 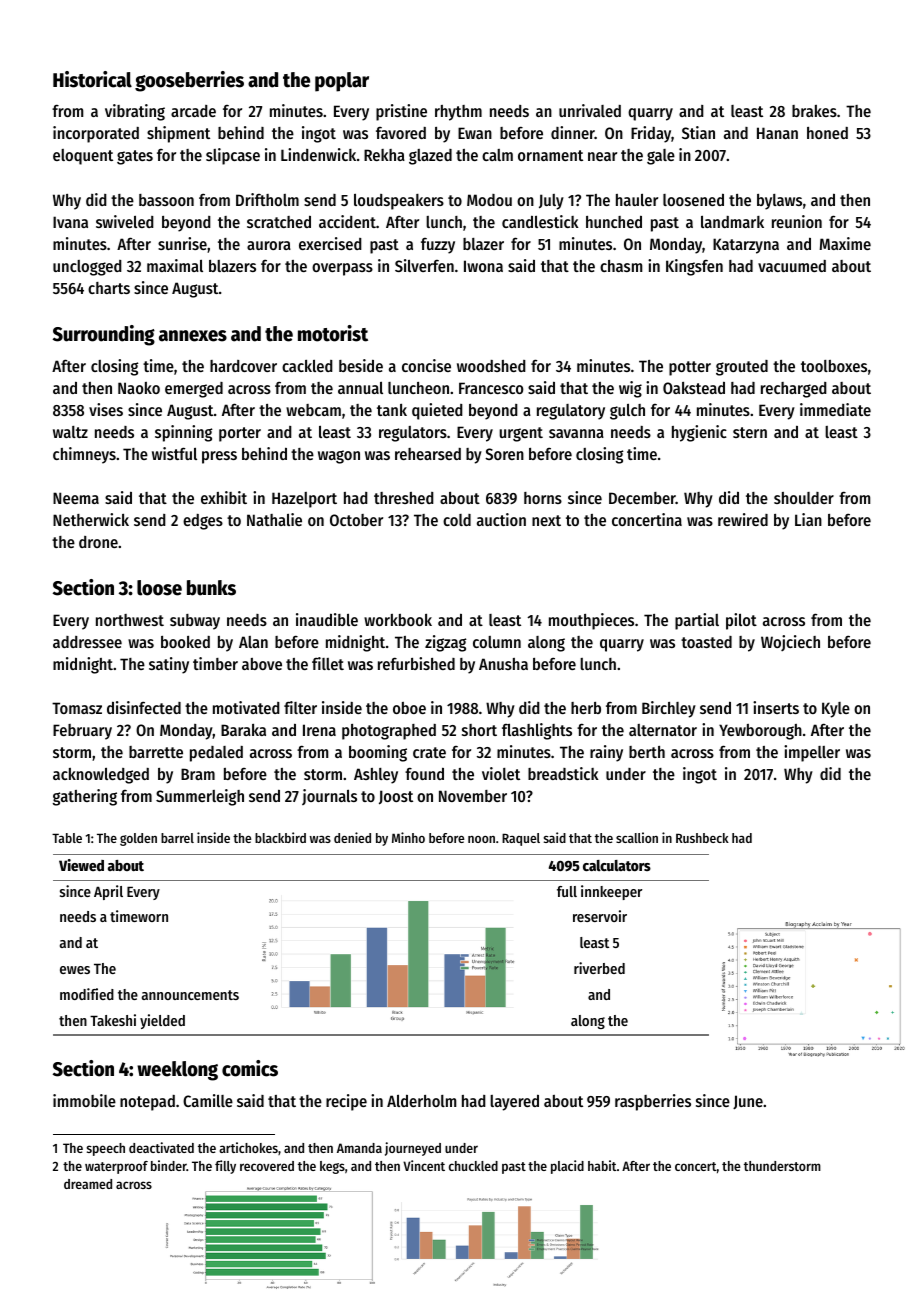 What do you see at coordinates (481, 839) in the screenshot?
I see `noon` at bounding box center [481, 839].
